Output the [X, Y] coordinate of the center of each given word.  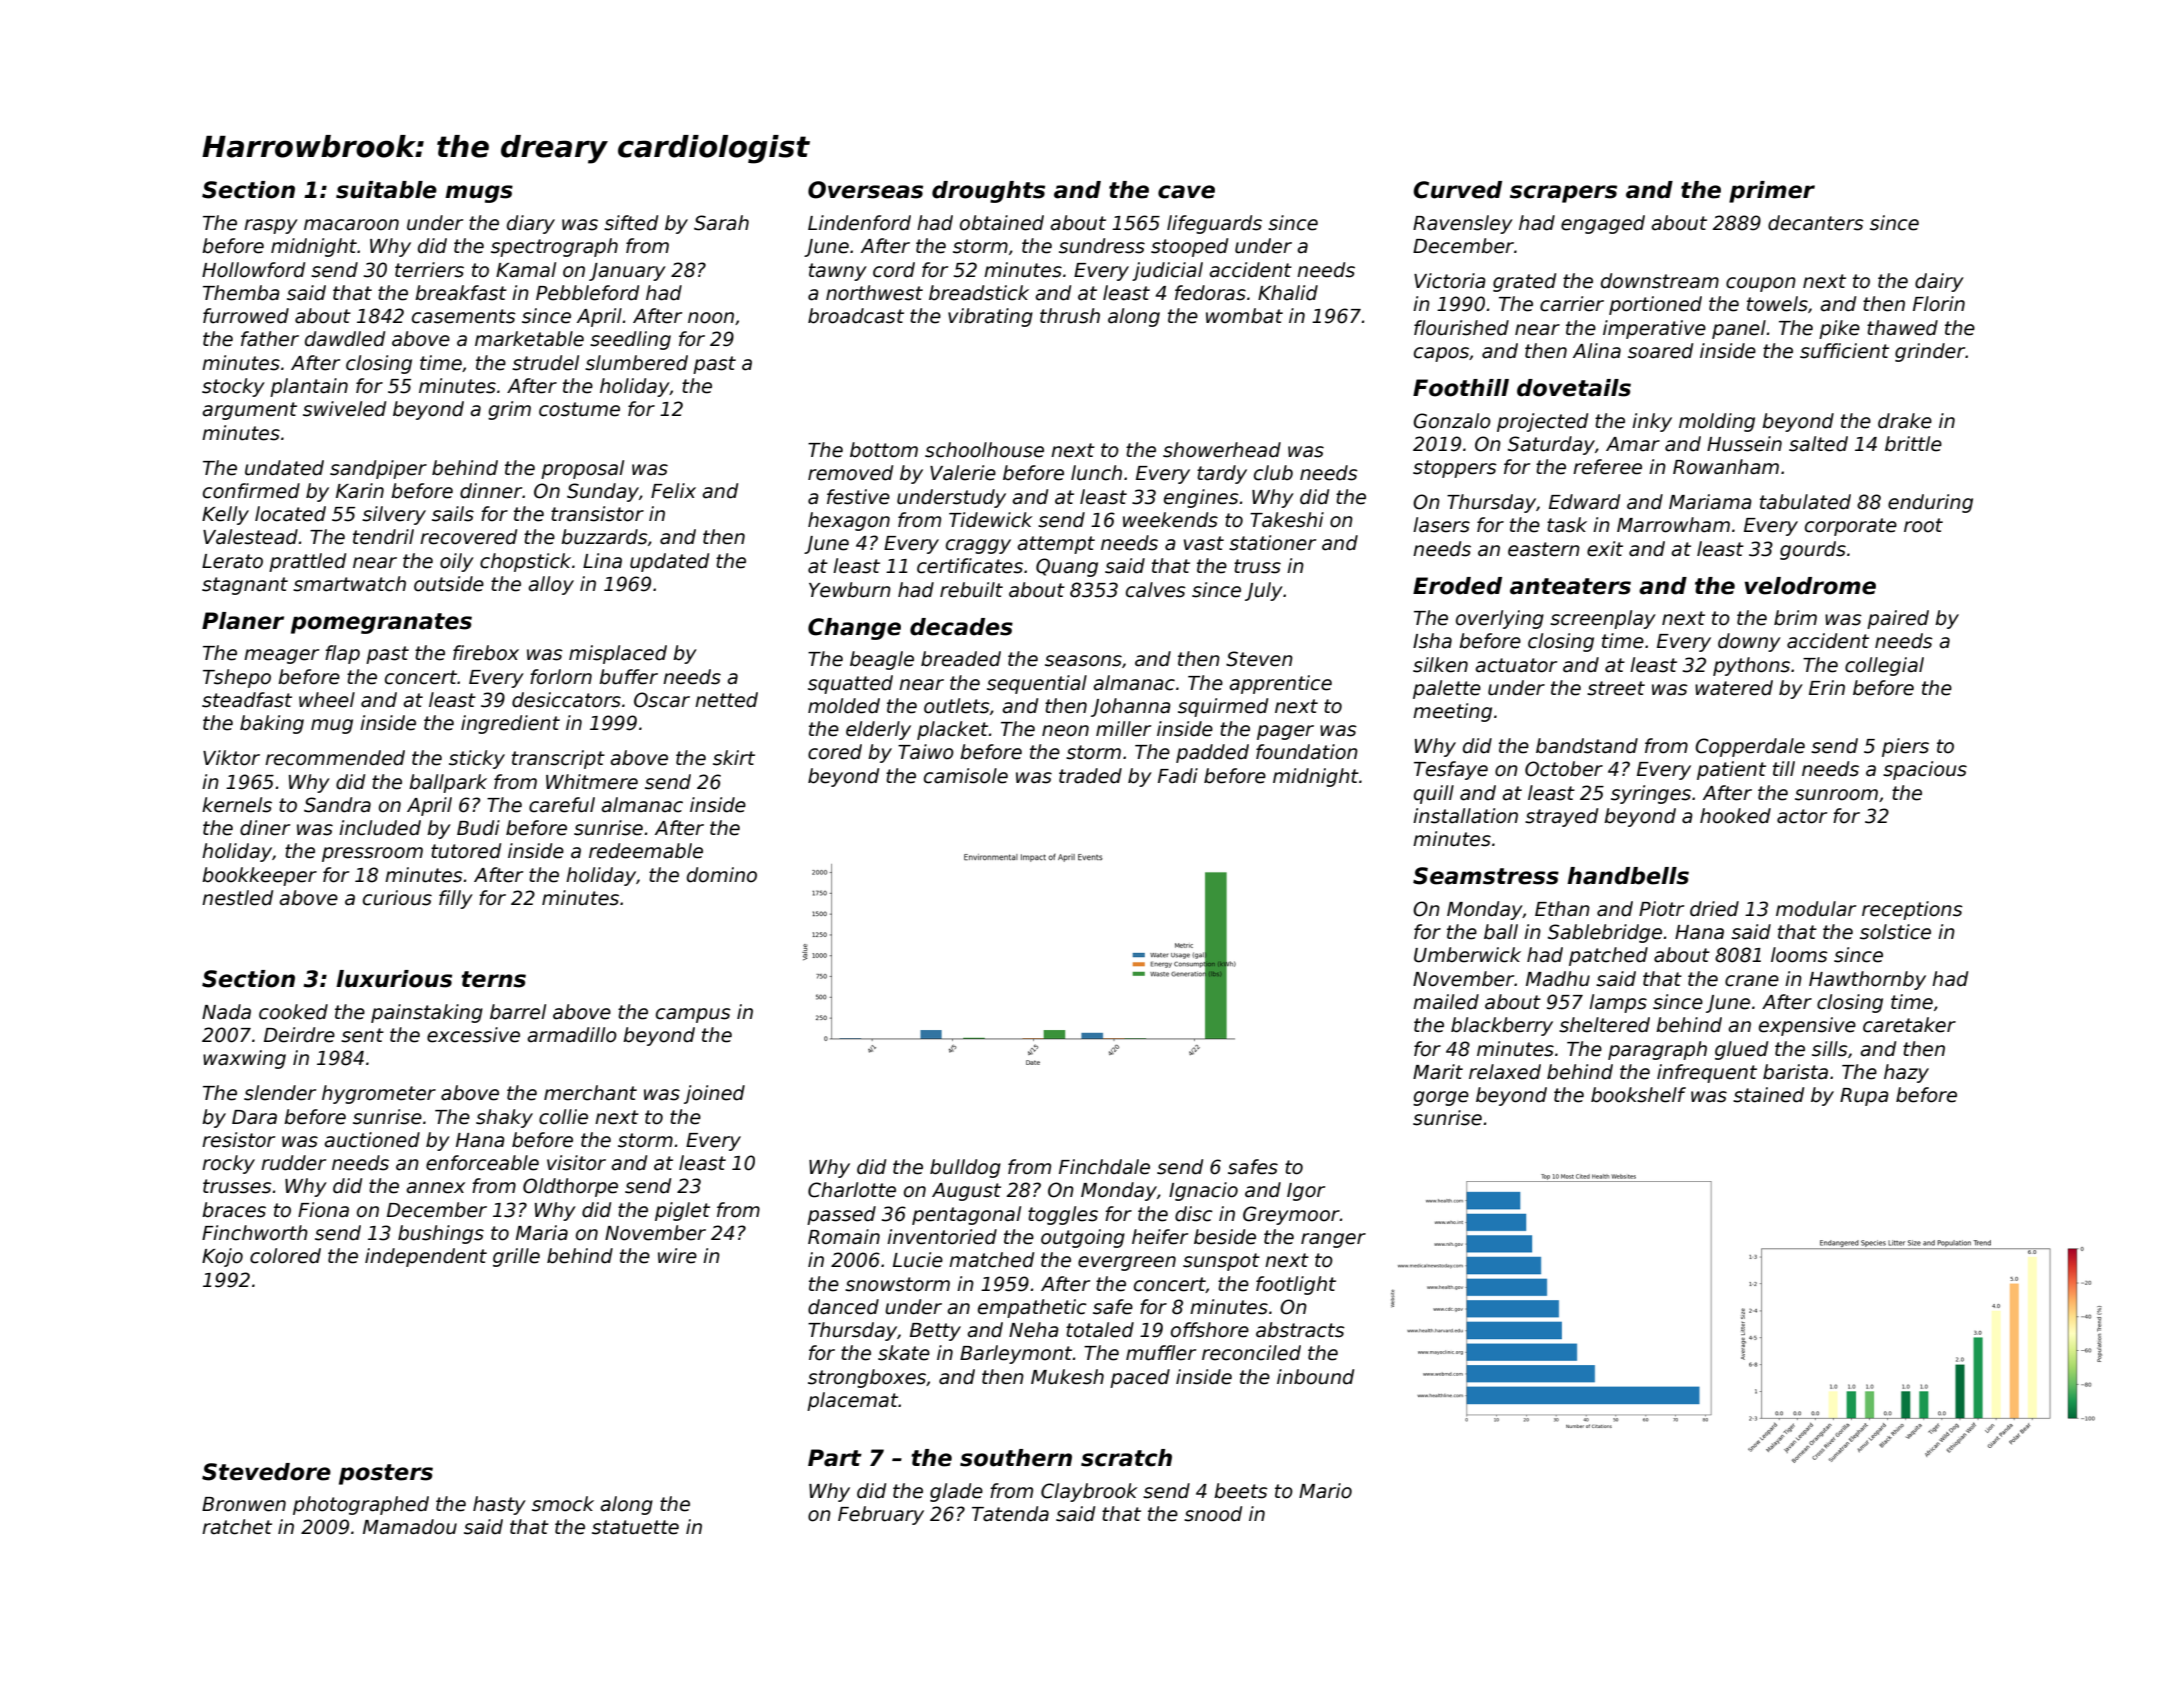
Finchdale [1104, 1167]
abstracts [1300, 1330]
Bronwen [244, 1504]
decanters [1816, 223]
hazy [1906, 1073]
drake [1905, 421]
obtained [1002, 223]
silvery [394, 515]
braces [234, 1210]
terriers [429, 270]
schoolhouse [984, 450]
